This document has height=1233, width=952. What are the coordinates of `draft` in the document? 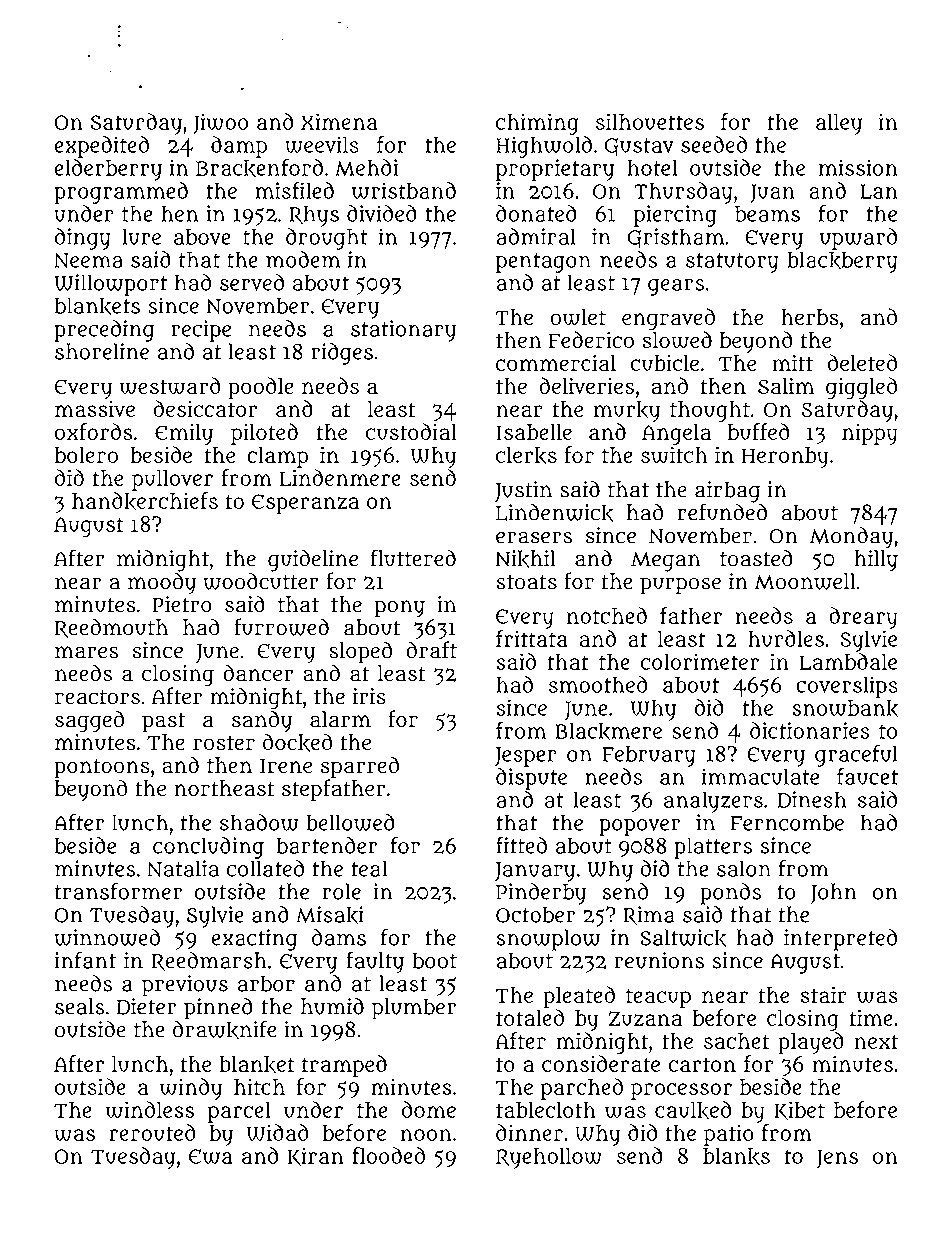 It's located at (431, 650).
